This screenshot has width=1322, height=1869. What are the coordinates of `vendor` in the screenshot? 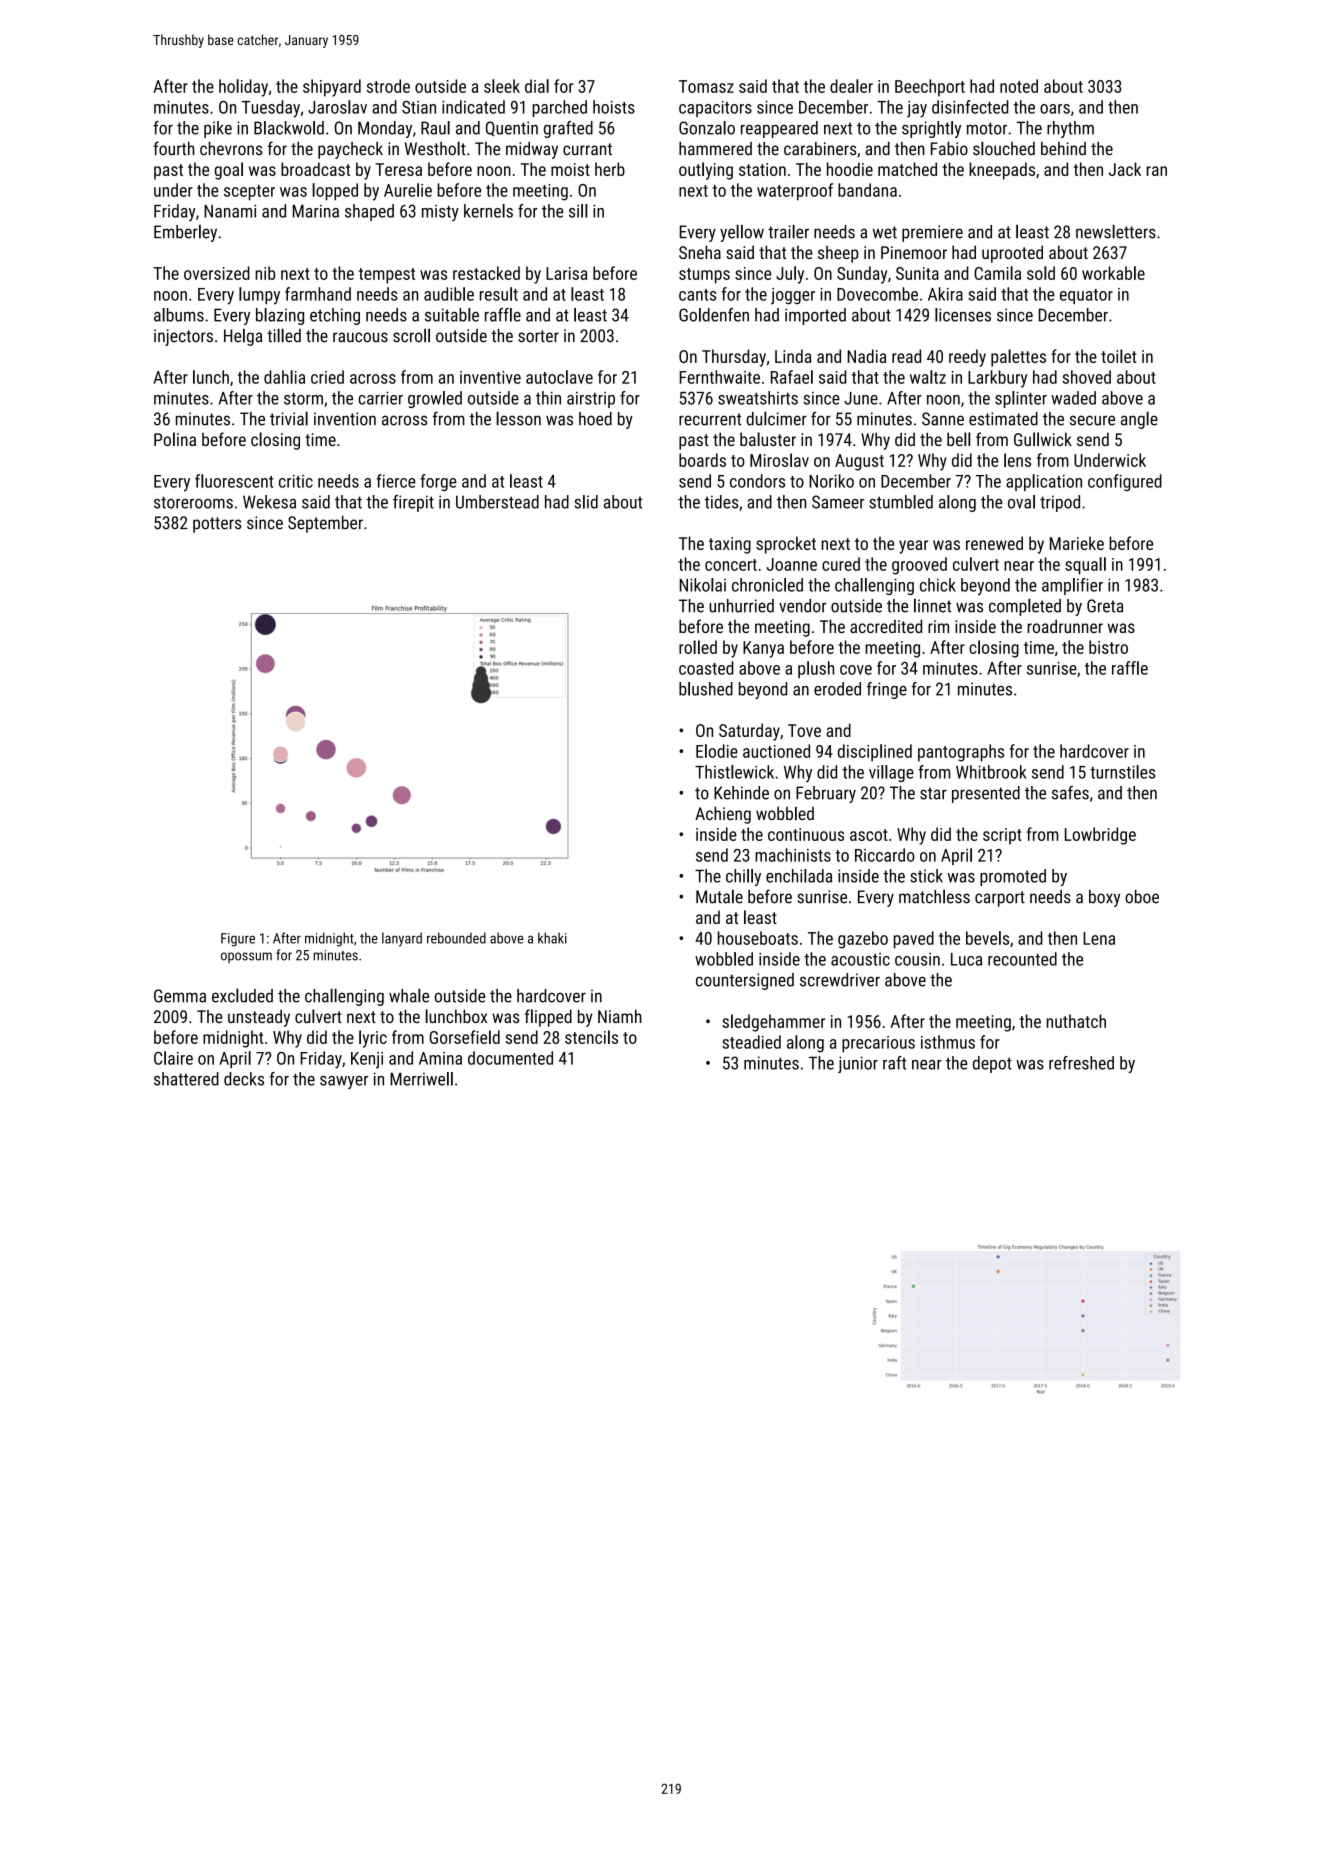 It's located at (802, 606).
